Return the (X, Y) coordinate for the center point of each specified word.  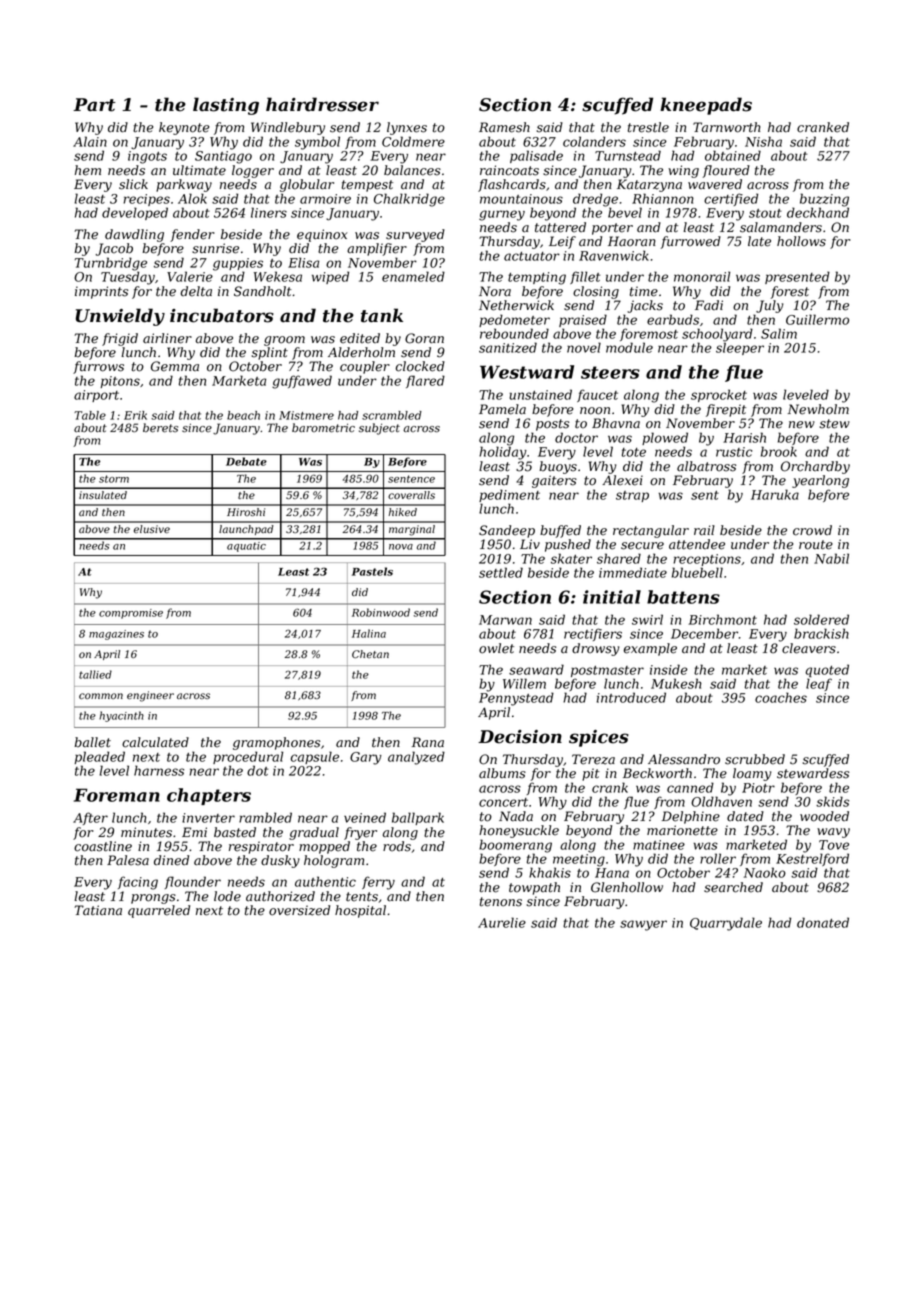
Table (90, 415)
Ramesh (504, 127)
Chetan (370, 654)
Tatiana (98, 910)
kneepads (706, 106)
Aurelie (502, 922)
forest (790, 292)
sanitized (508, 347)
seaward (536, 669)
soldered (821, 619)
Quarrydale (726, 924)
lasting (226, 106)
